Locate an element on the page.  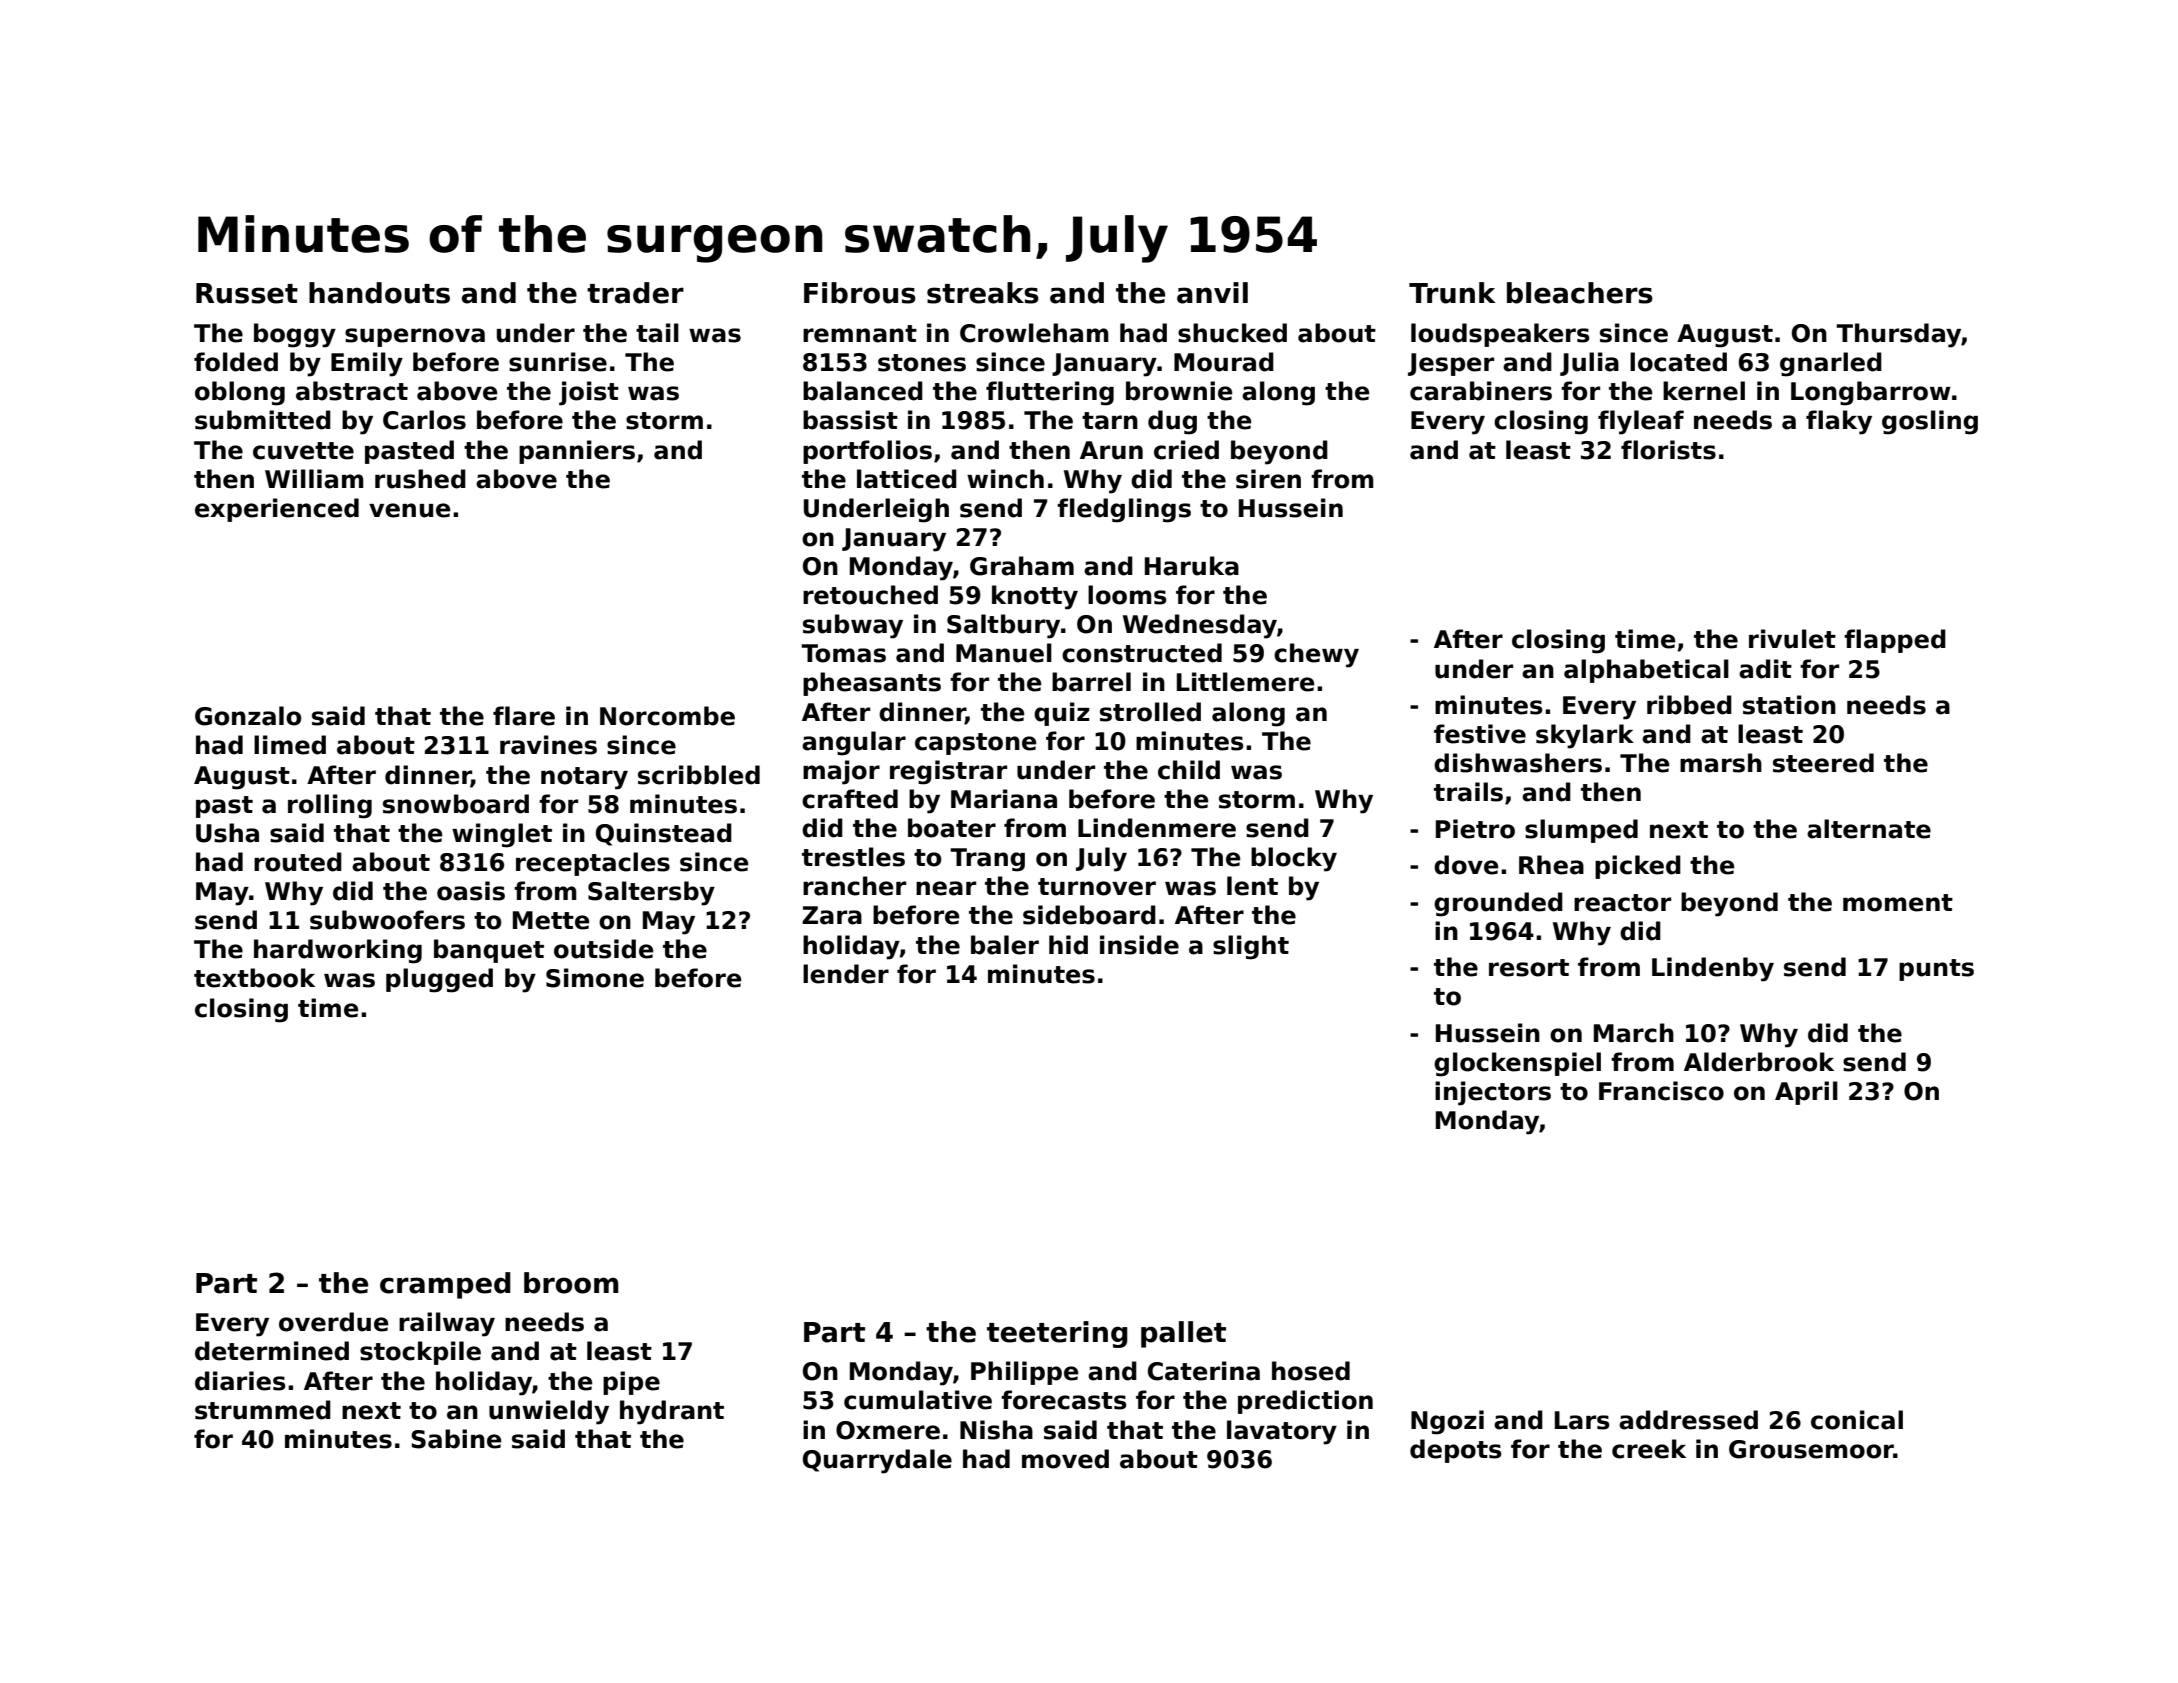
trader is located at coordinates (635, 293).
